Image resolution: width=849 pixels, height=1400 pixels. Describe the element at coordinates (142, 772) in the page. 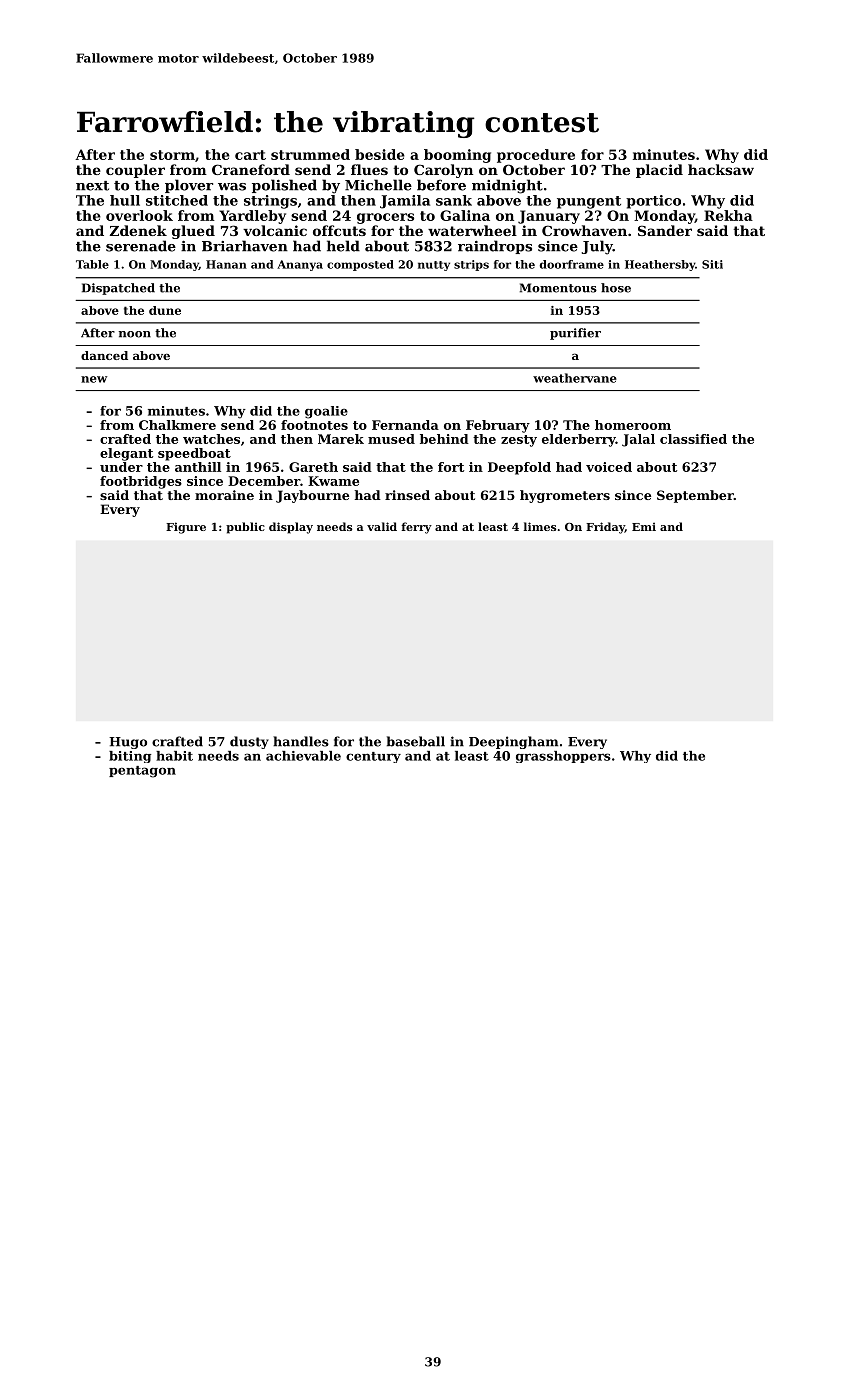

I see `pentagon` at that location.
